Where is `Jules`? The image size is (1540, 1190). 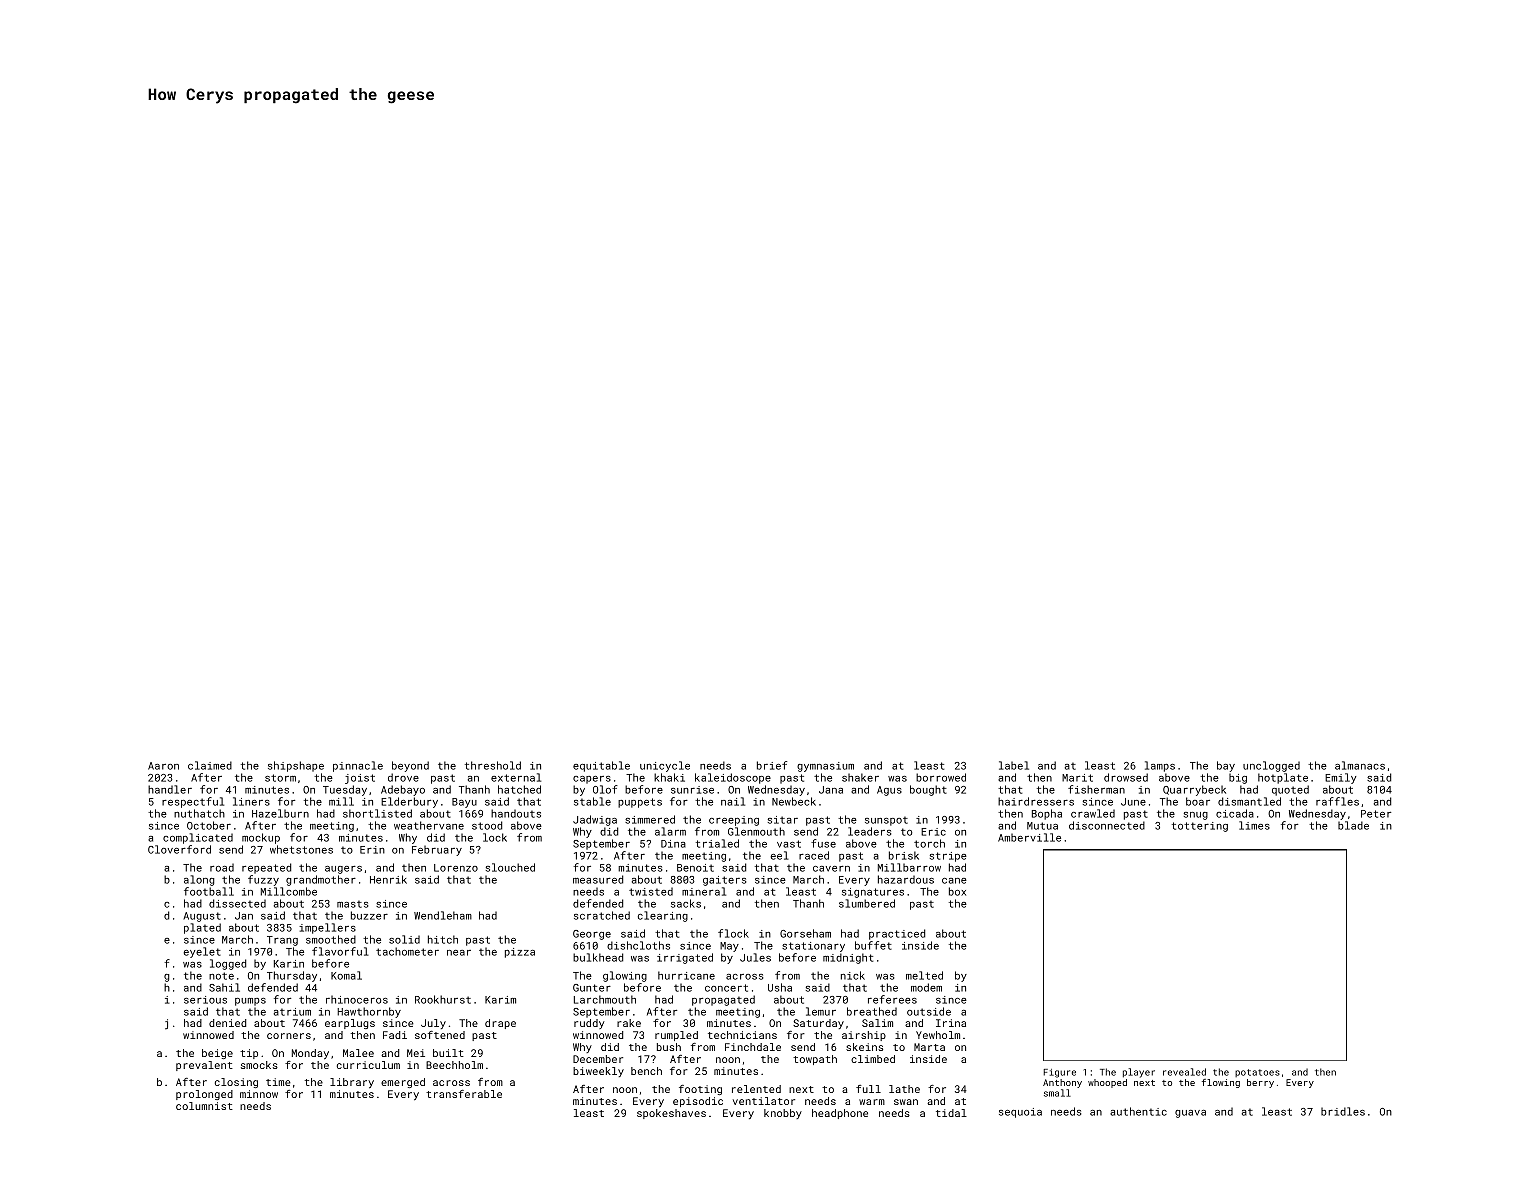 Jules is located at coordinates (755, 957).
